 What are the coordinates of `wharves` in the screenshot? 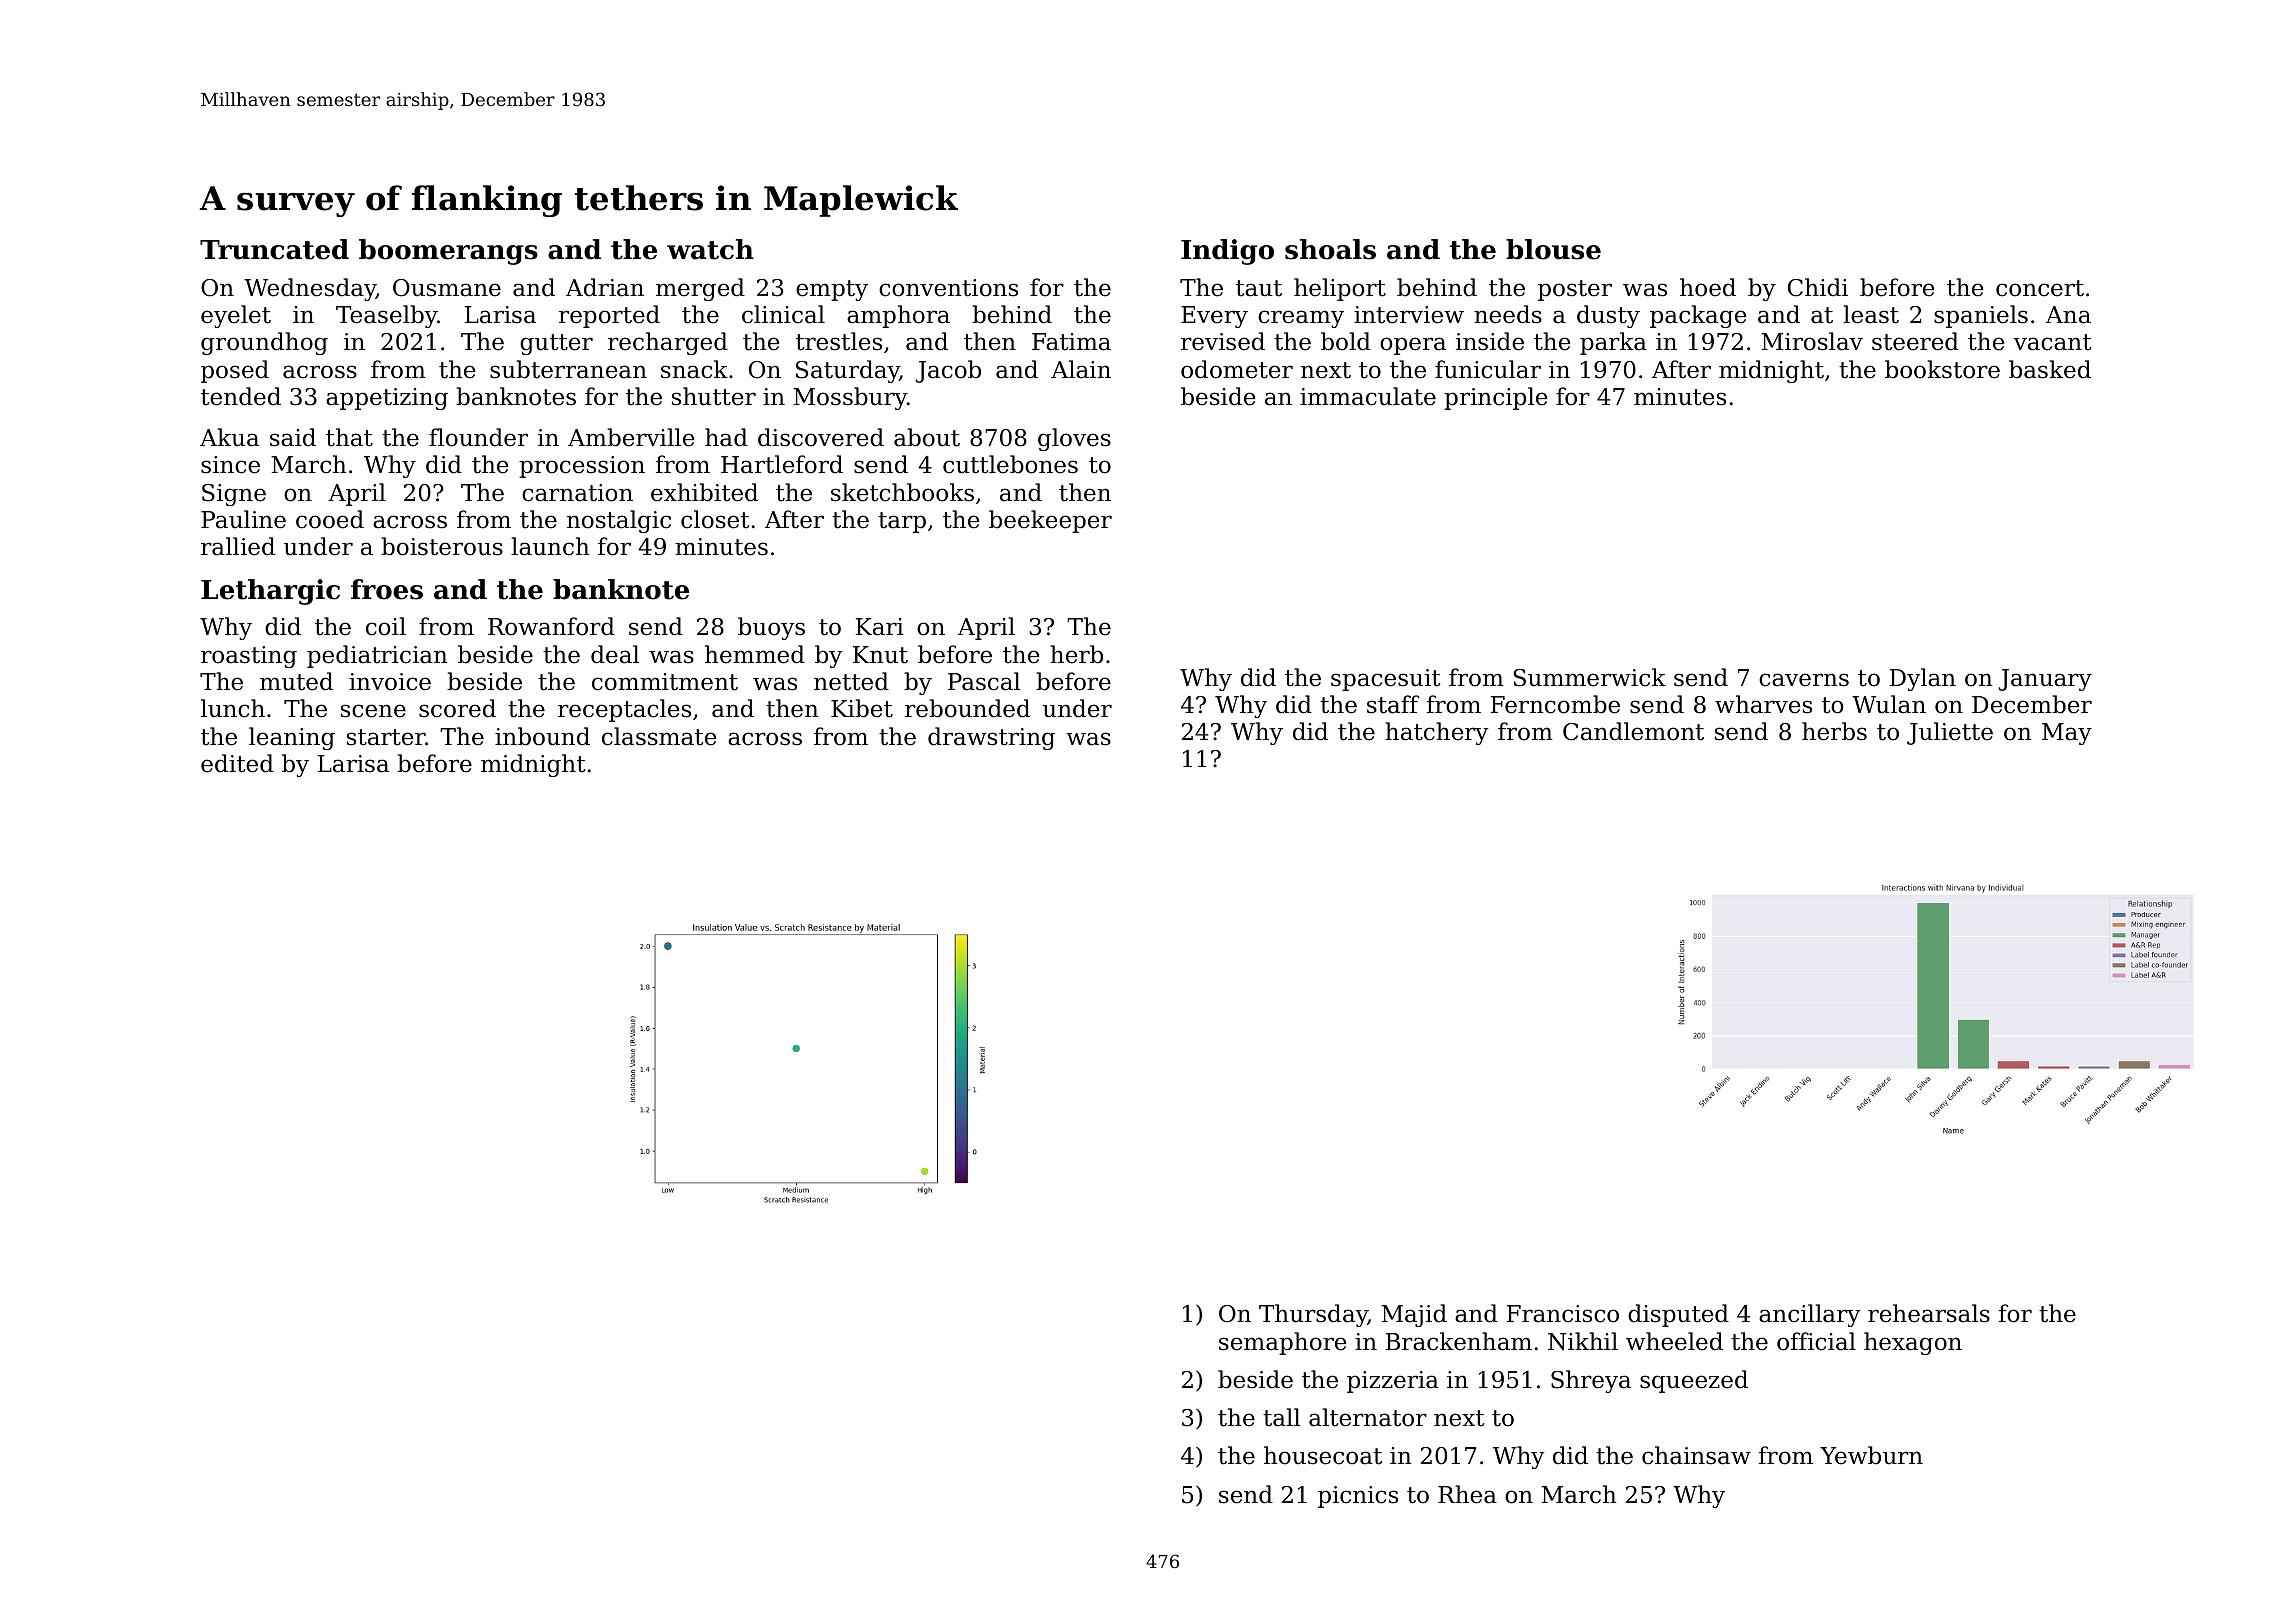 It's located at (1763, 704).
